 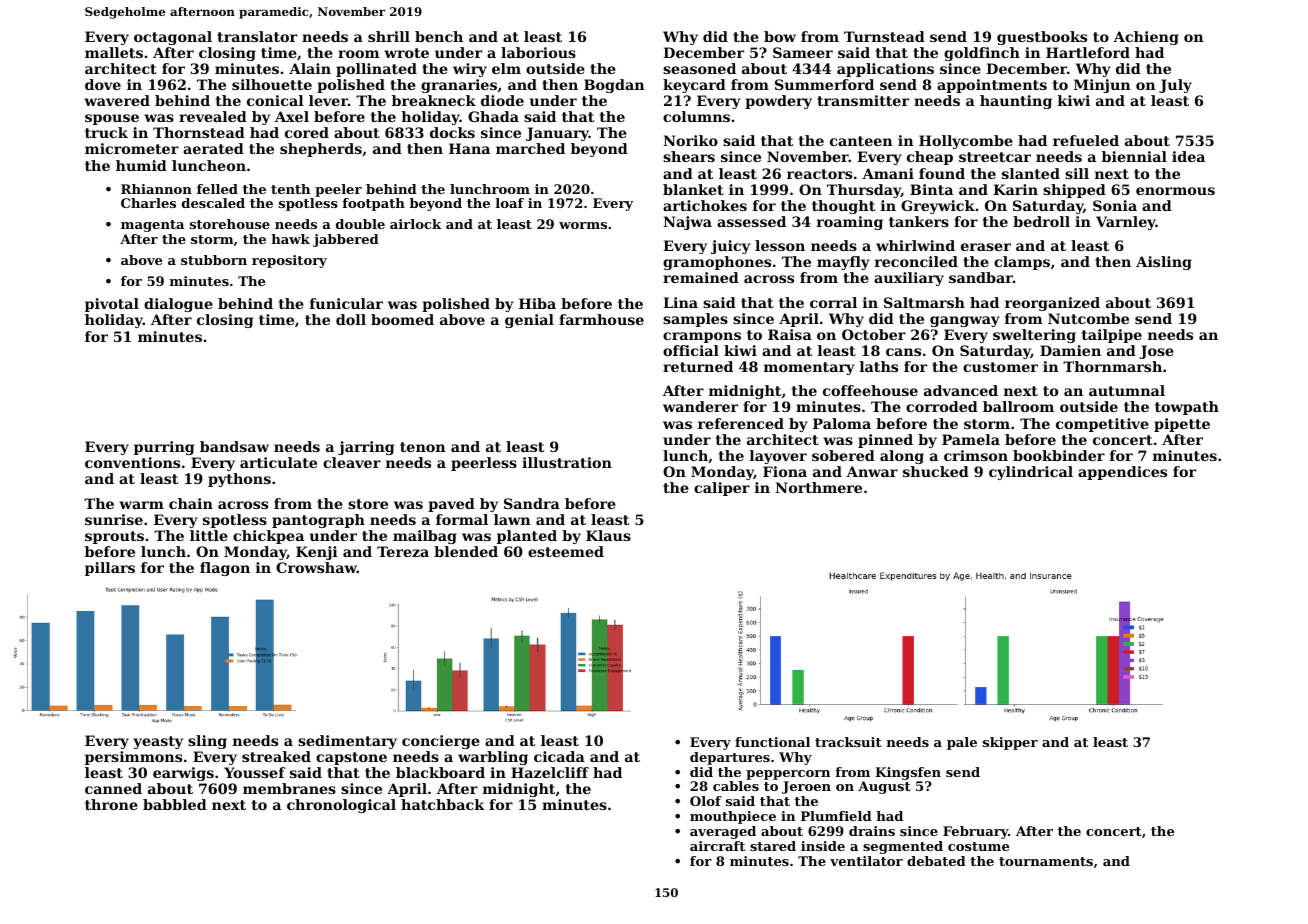 What do you see at coordinates (689, 156) in the page?
I see `shears` at bounding box center [689, 156].
